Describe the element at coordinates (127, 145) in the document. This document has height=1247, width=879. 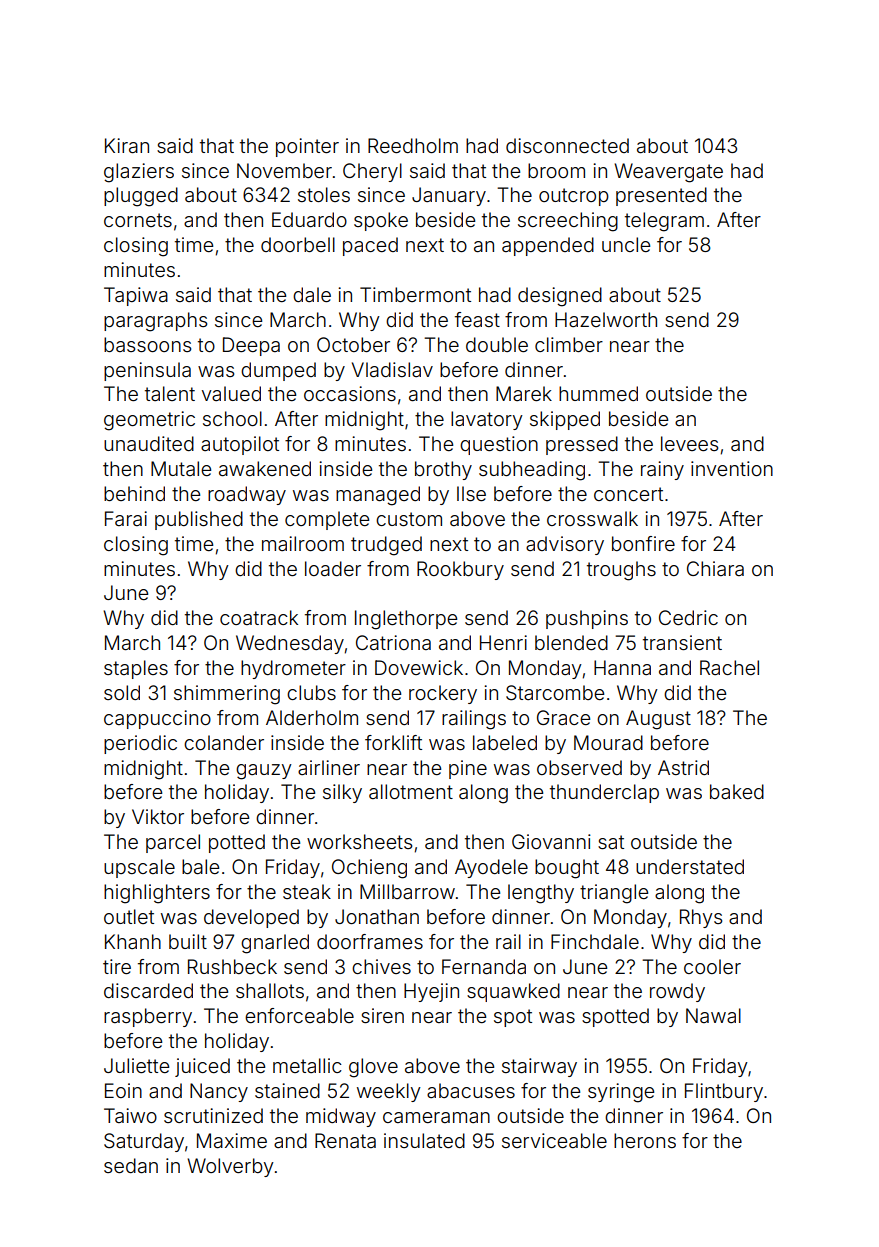
I see `Kiran` at that location.
